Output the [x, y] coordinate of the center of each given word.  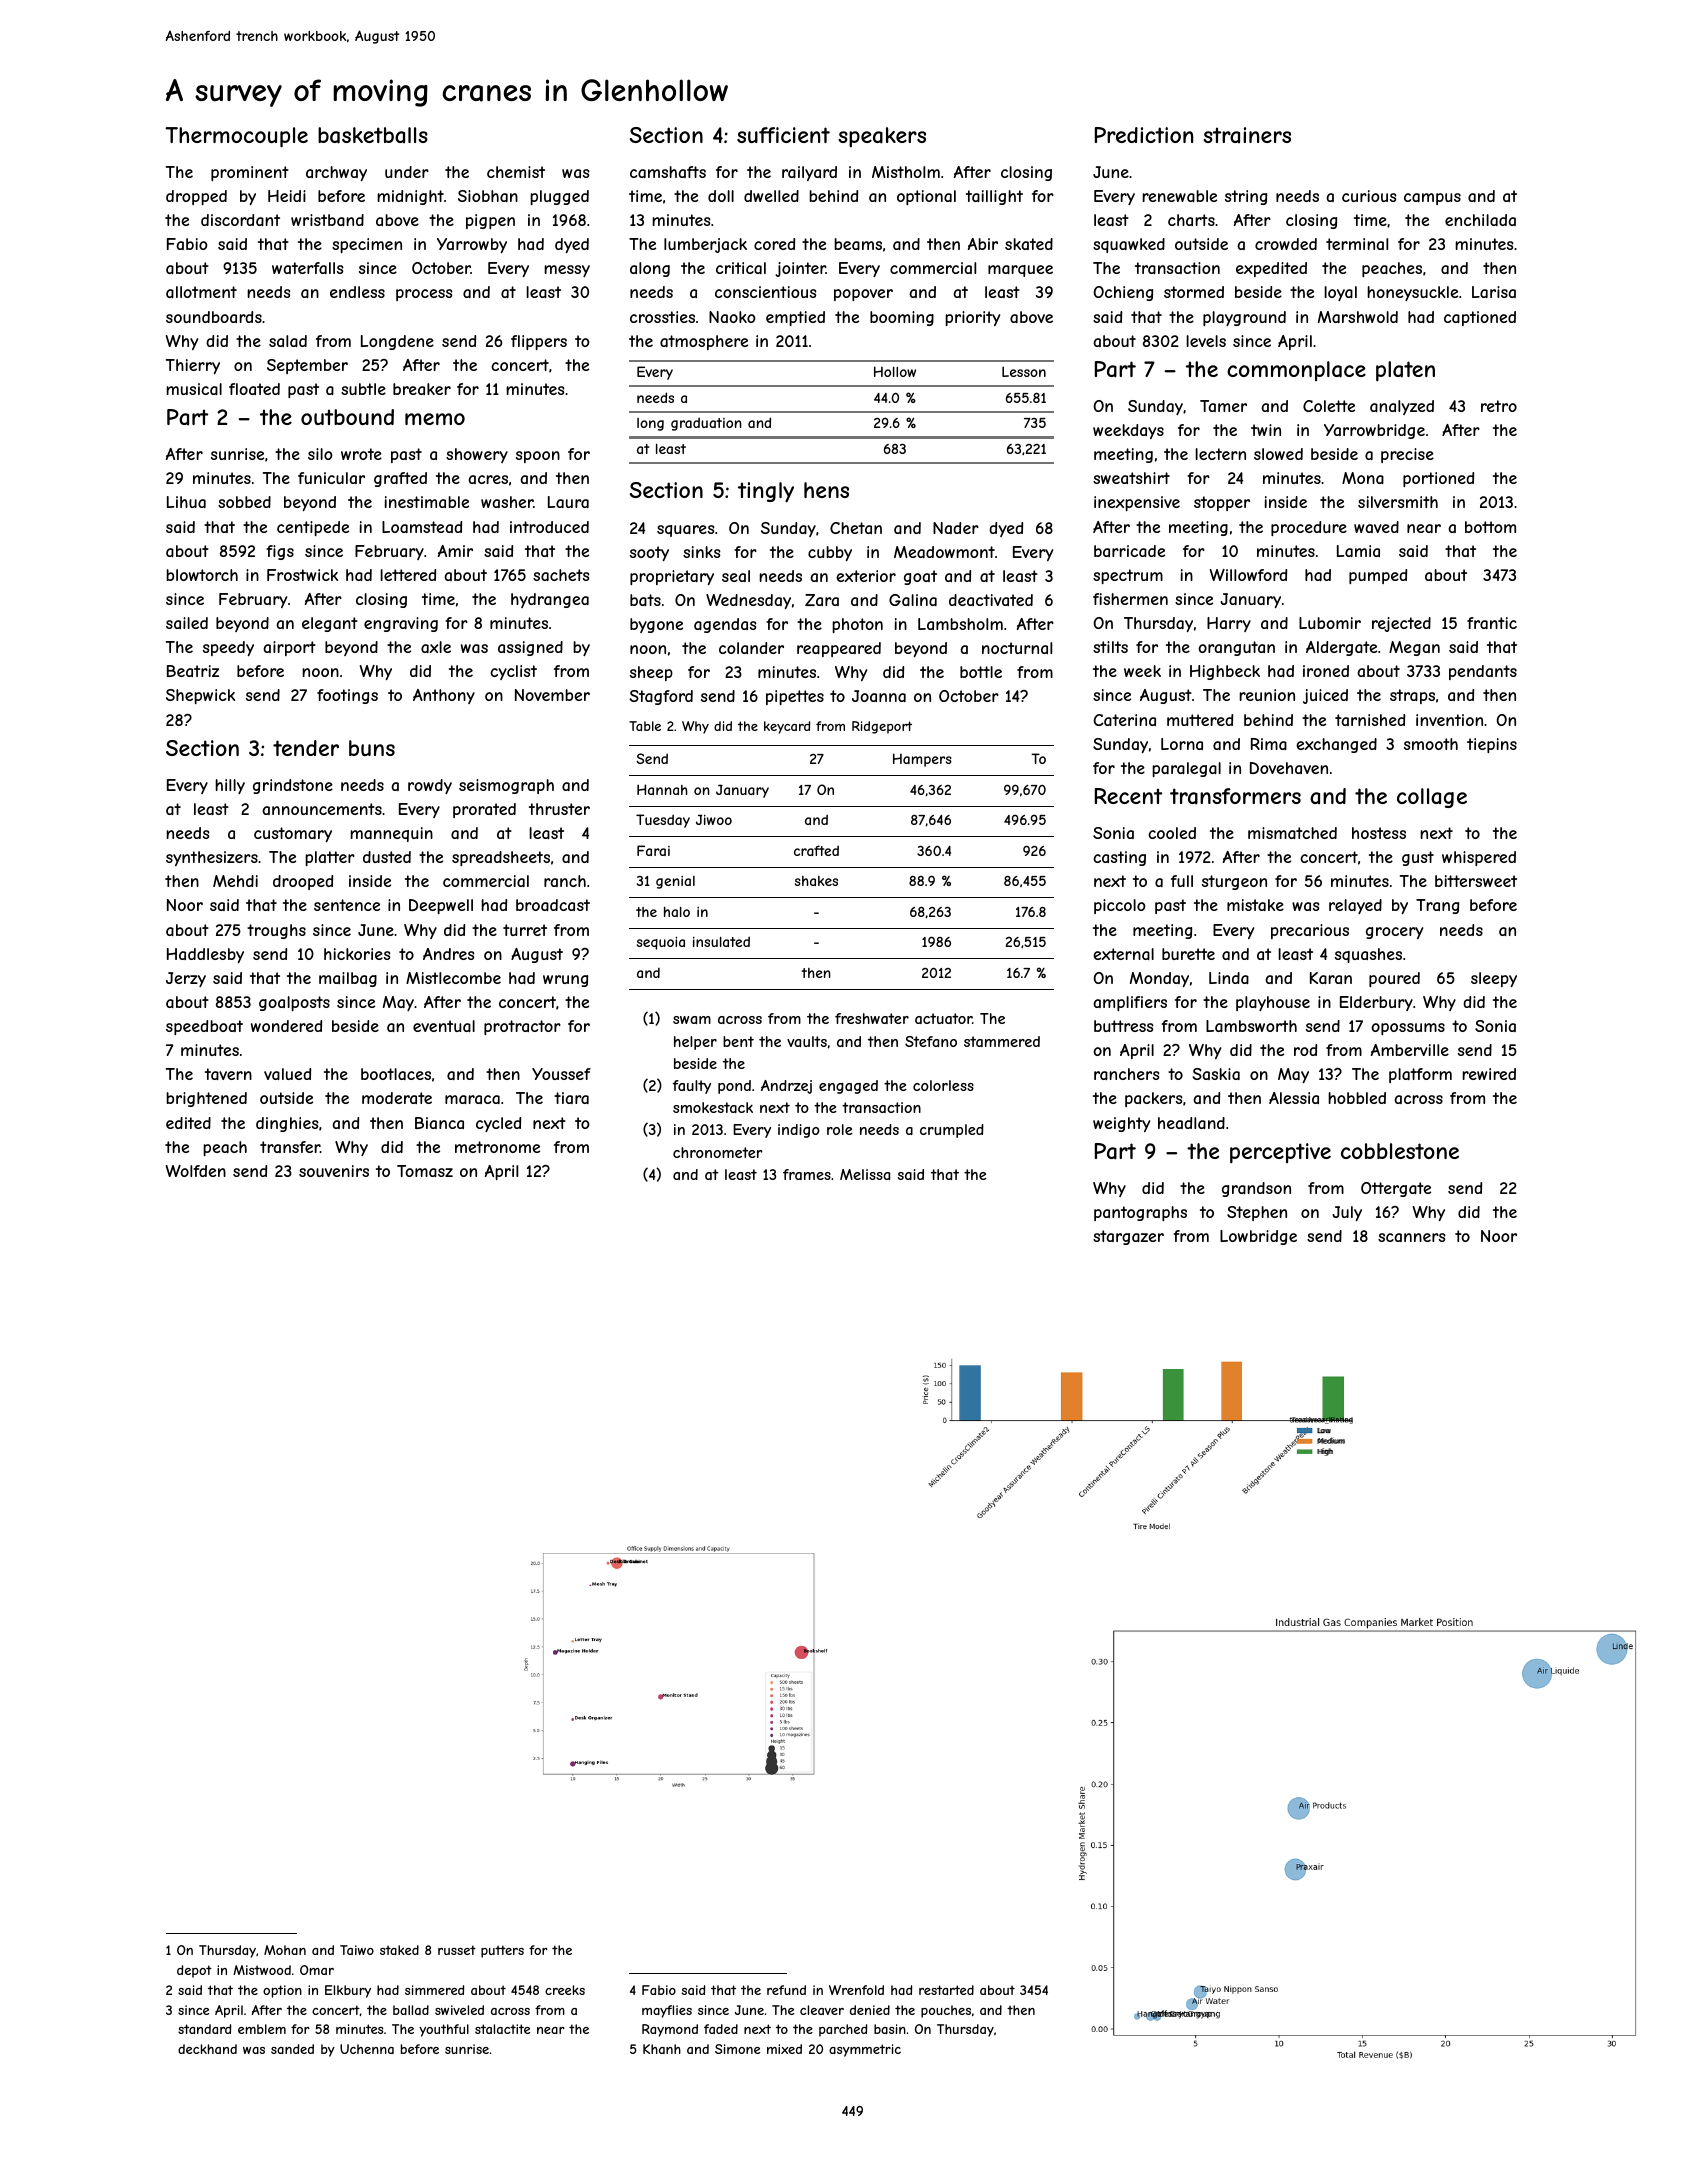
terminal [1357, 244]
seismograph [506, 786]
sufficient [783, 135]
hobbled [1357, 1098]
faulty [692, 1087]
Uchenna [367, 2049]
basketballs [373, 135]
